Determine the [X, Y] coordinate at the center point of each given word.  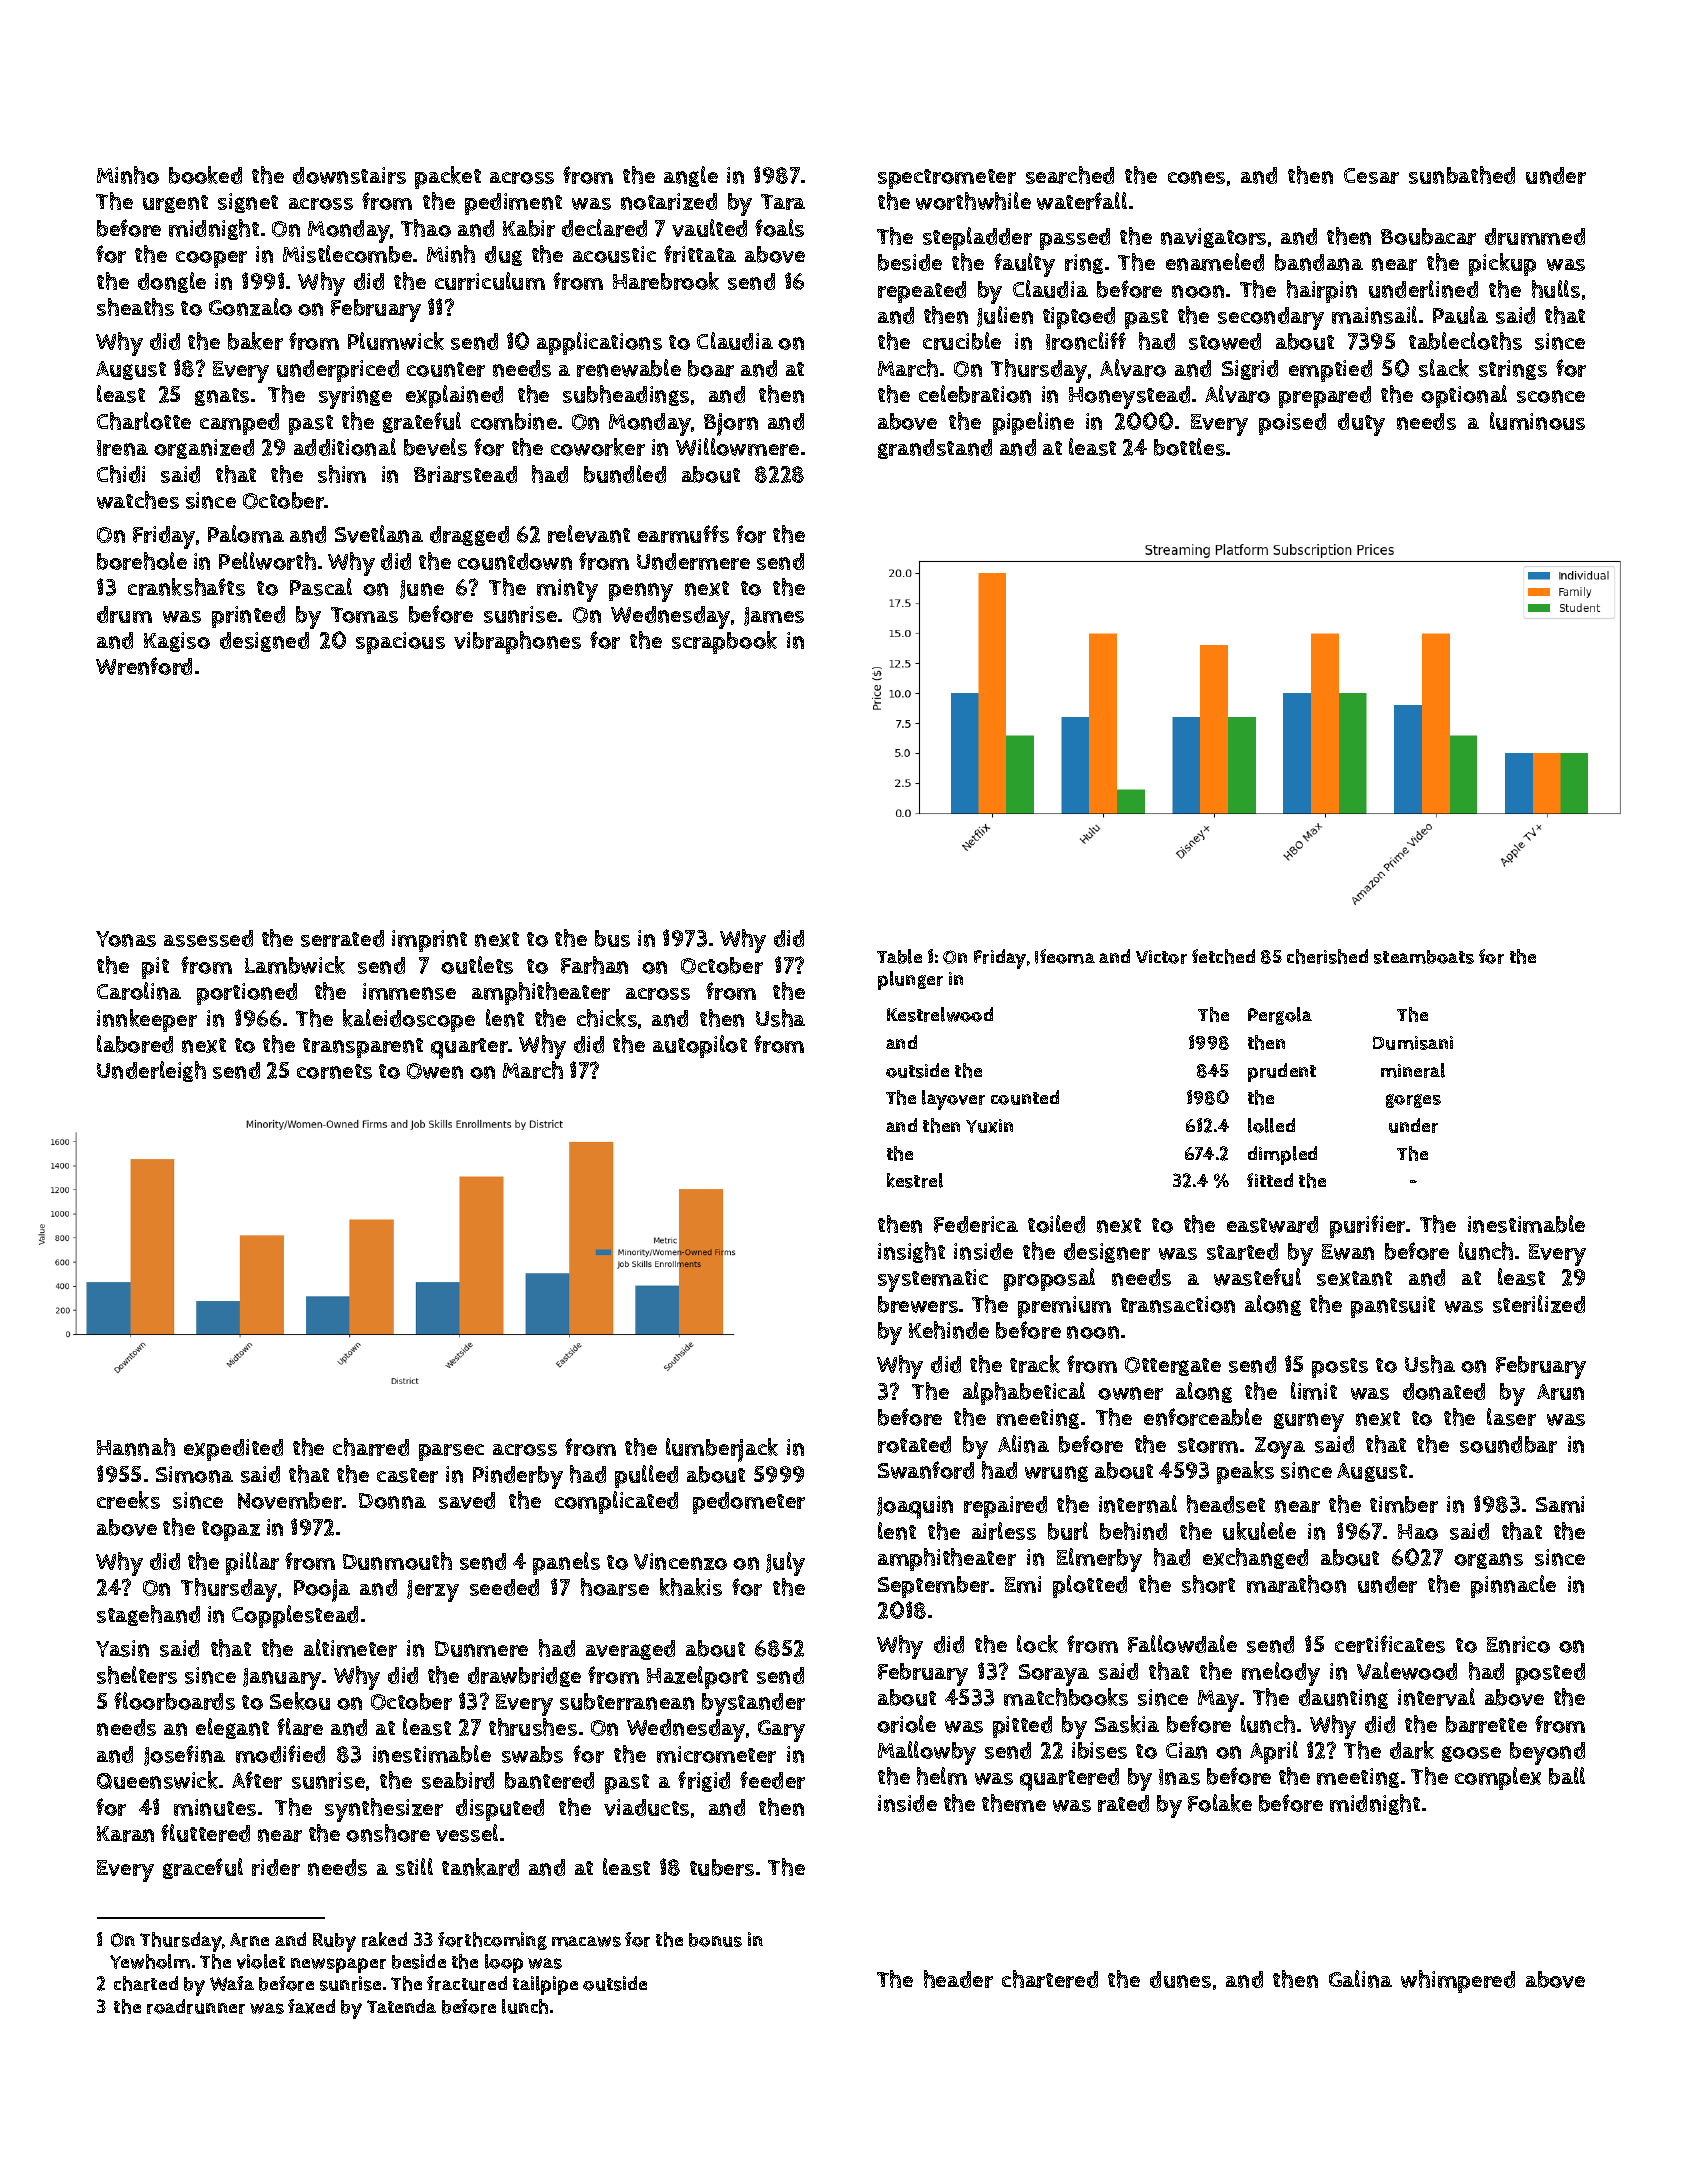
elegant [232, 1728]
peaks [1245, 1472]
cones [1196, 177]
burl [1068, 1531]
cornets [334, 1071]
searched [1070, 175]
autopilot [700, 1046]
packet [448, 177]
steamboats [1424, 957]
